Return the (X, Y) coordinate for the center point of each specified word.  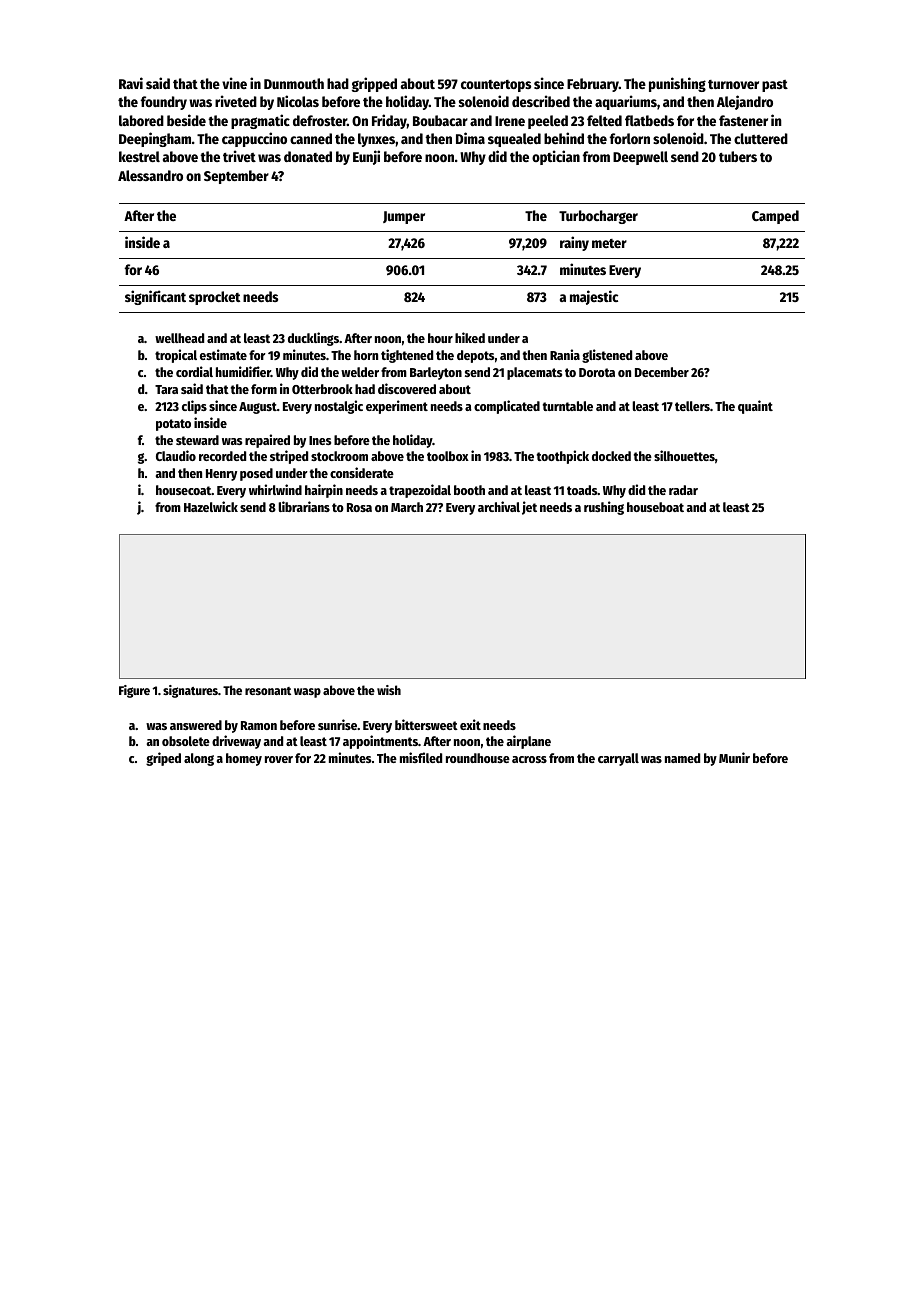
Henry (221, 475)
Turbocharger (598, 217)
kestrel (139, 156)
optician (556, 157)
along (199, 759)
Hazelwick (211, 506)
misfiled (421, 757)
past (775, 86)
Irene (510, 121)
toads (582, 490)
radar (683, 490)
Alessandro (150, 175)
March (407, 507)
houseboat (655, 507)
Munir (734, 757)
